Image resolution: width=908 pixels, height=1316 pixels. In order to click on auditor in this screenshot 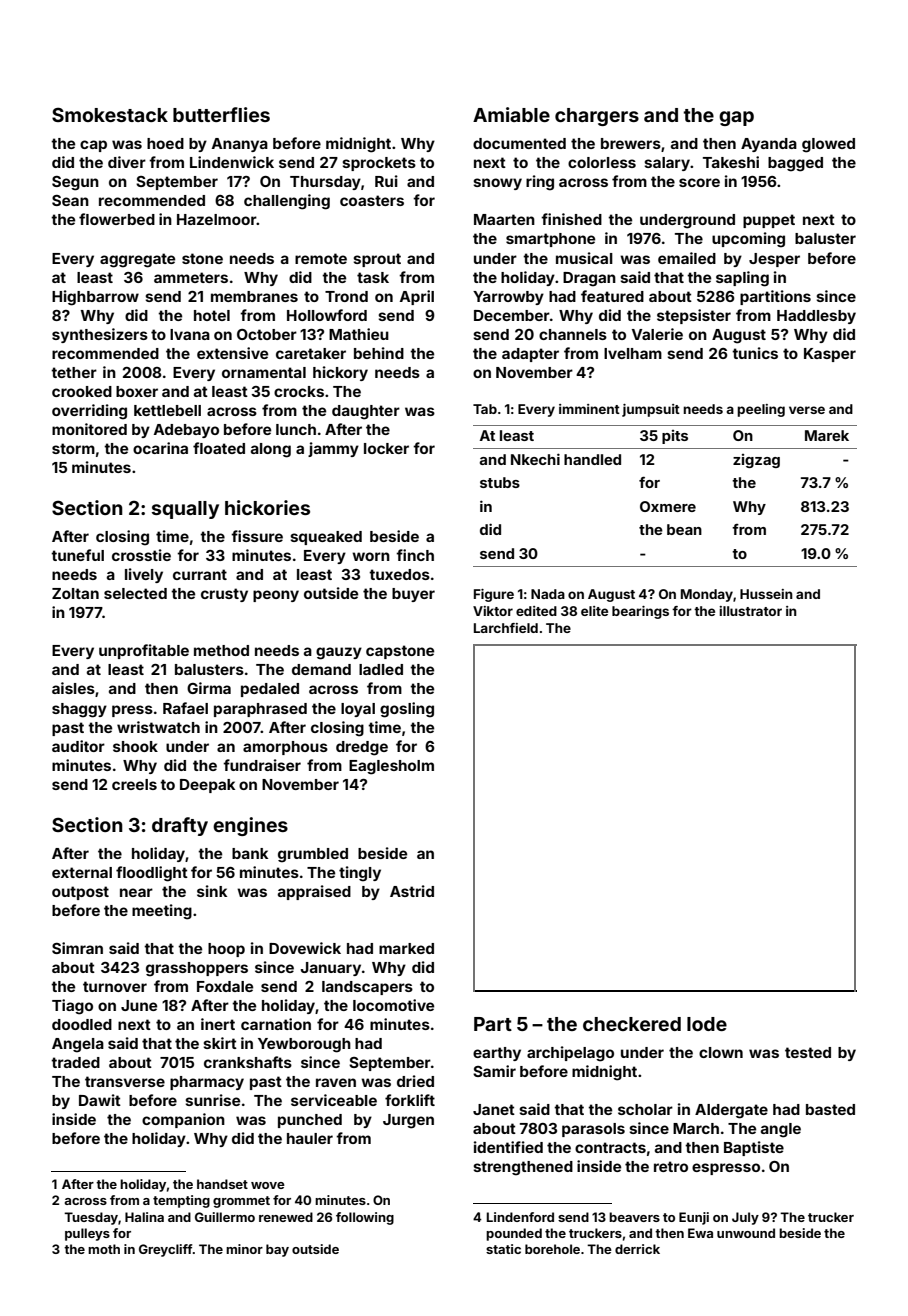, I will do `click(78, 746)`.
